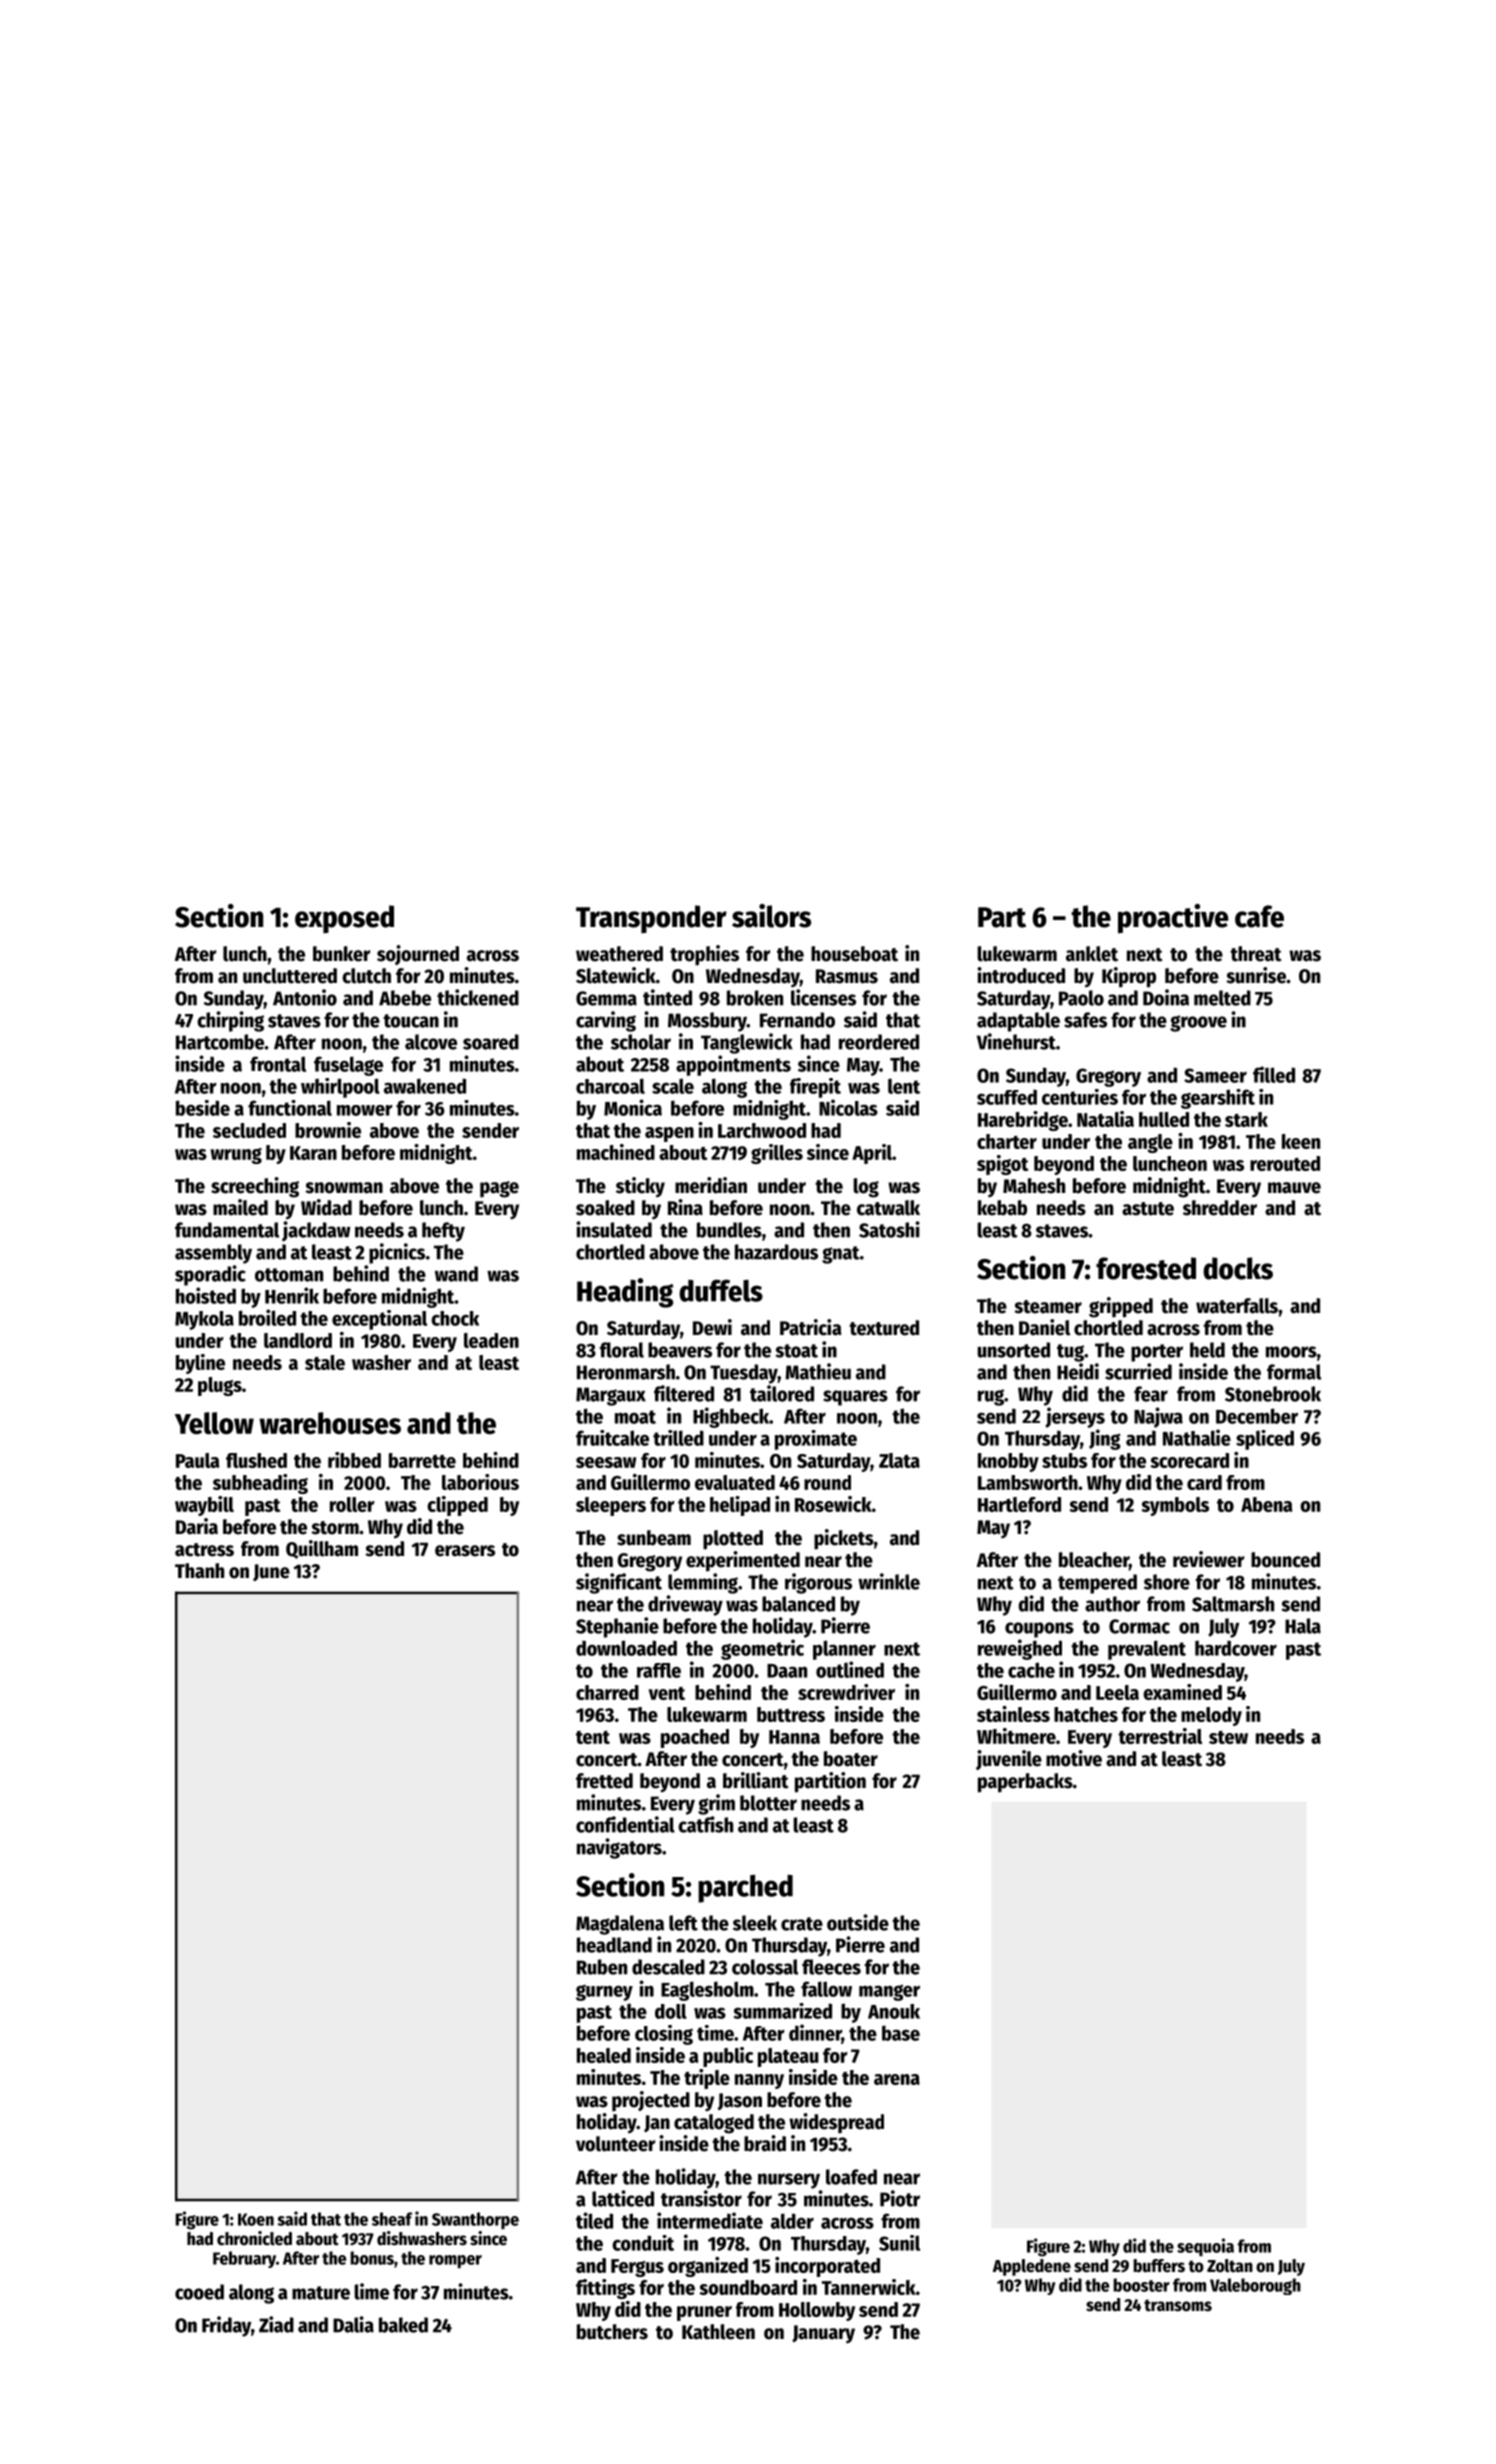 The image size is (1496, 2464). What do you see at coordinates (271, 1573) in the image?
I see `June` at bounding box center [271, 1573].
